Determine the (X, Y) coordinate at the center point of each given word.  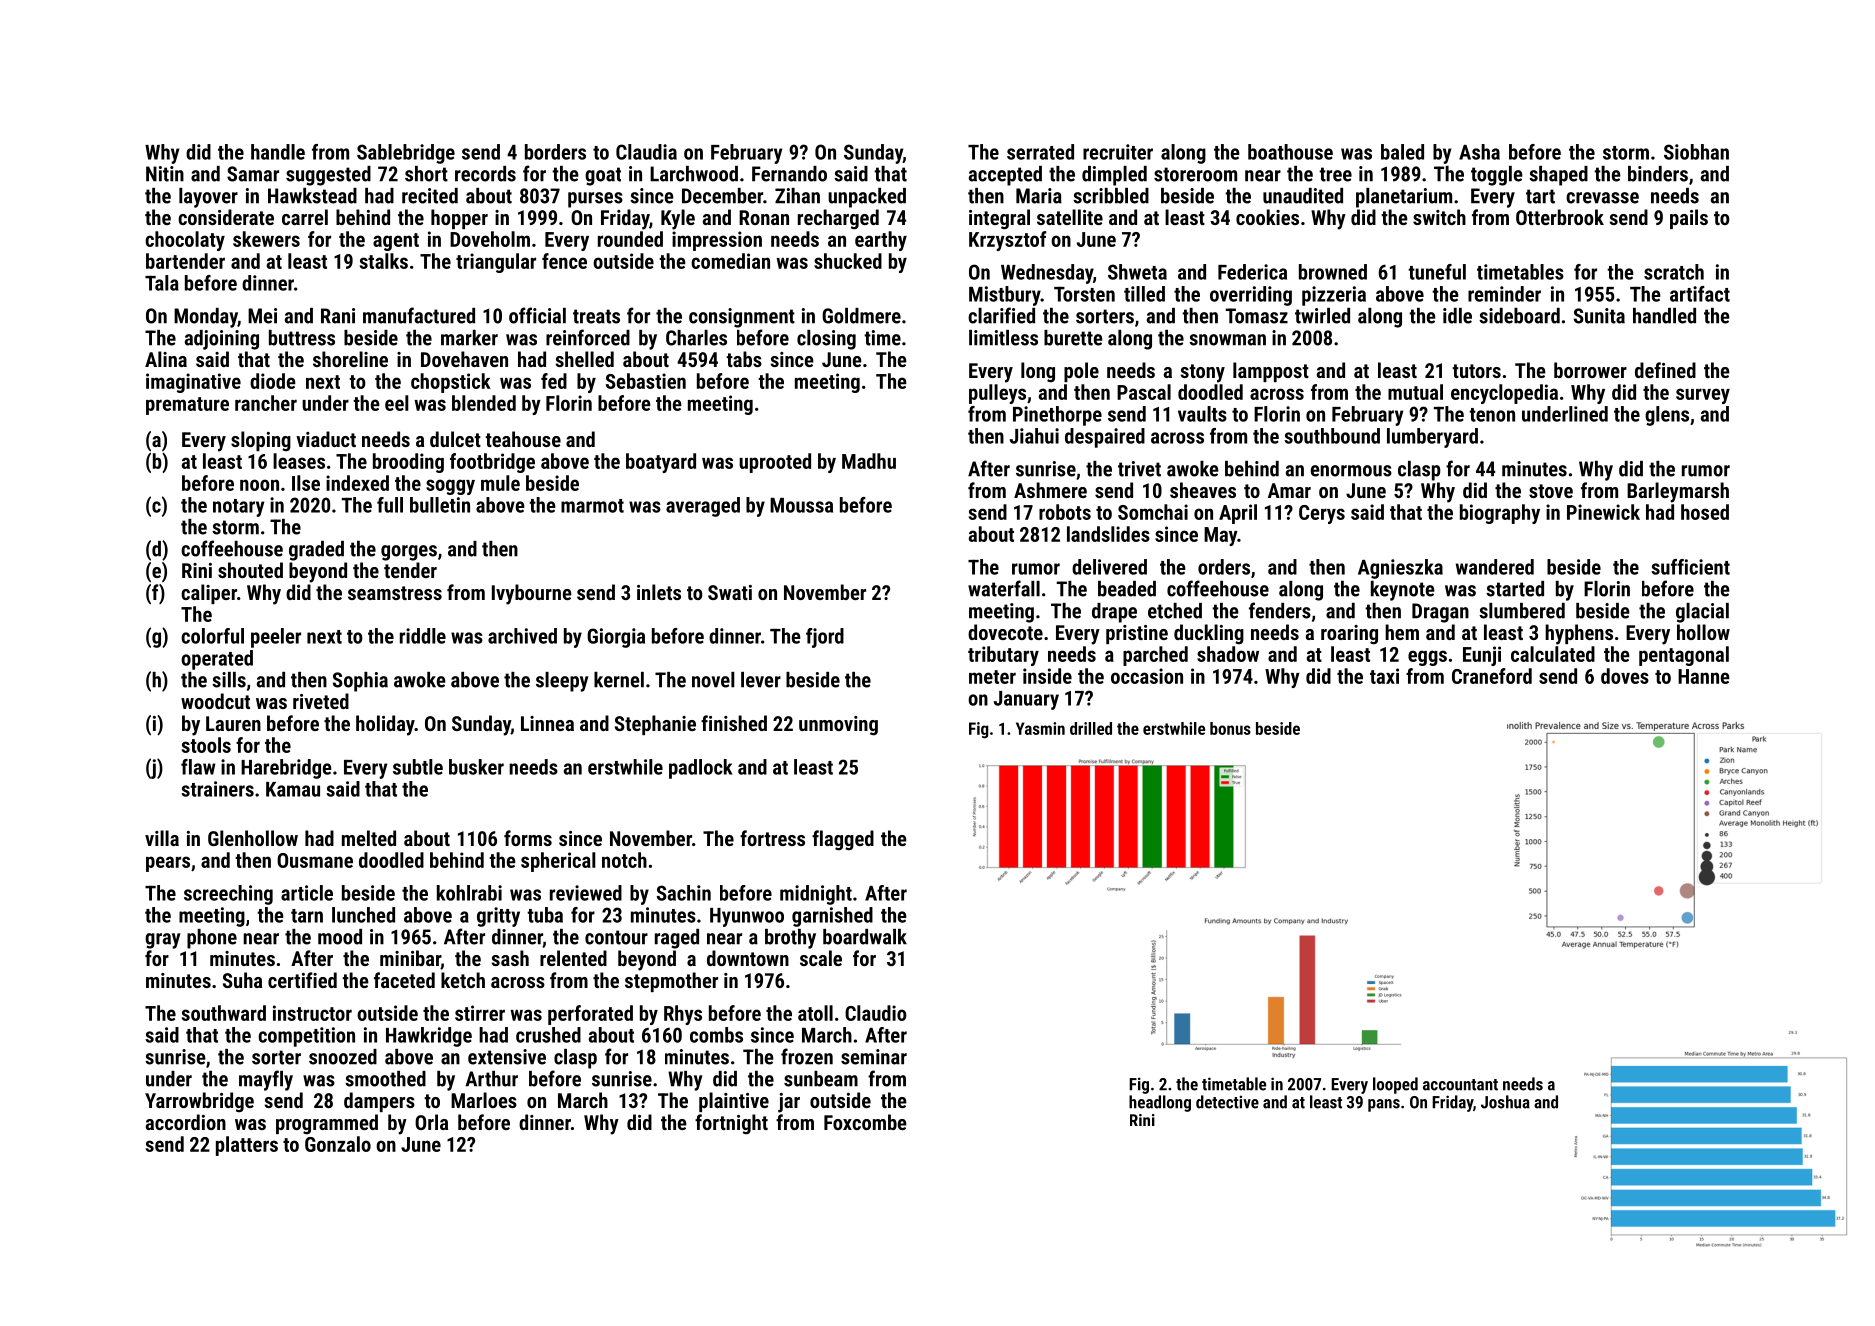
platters (247, 1146)
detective (1227, 1102)
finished (734, 723)
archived (522, 636)
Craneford (1492, 676)
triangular (496, 263)
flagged (843, 840)
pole (1081, 372)
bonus (1230, 728)
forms (528, 838)
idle (1457, 316)
